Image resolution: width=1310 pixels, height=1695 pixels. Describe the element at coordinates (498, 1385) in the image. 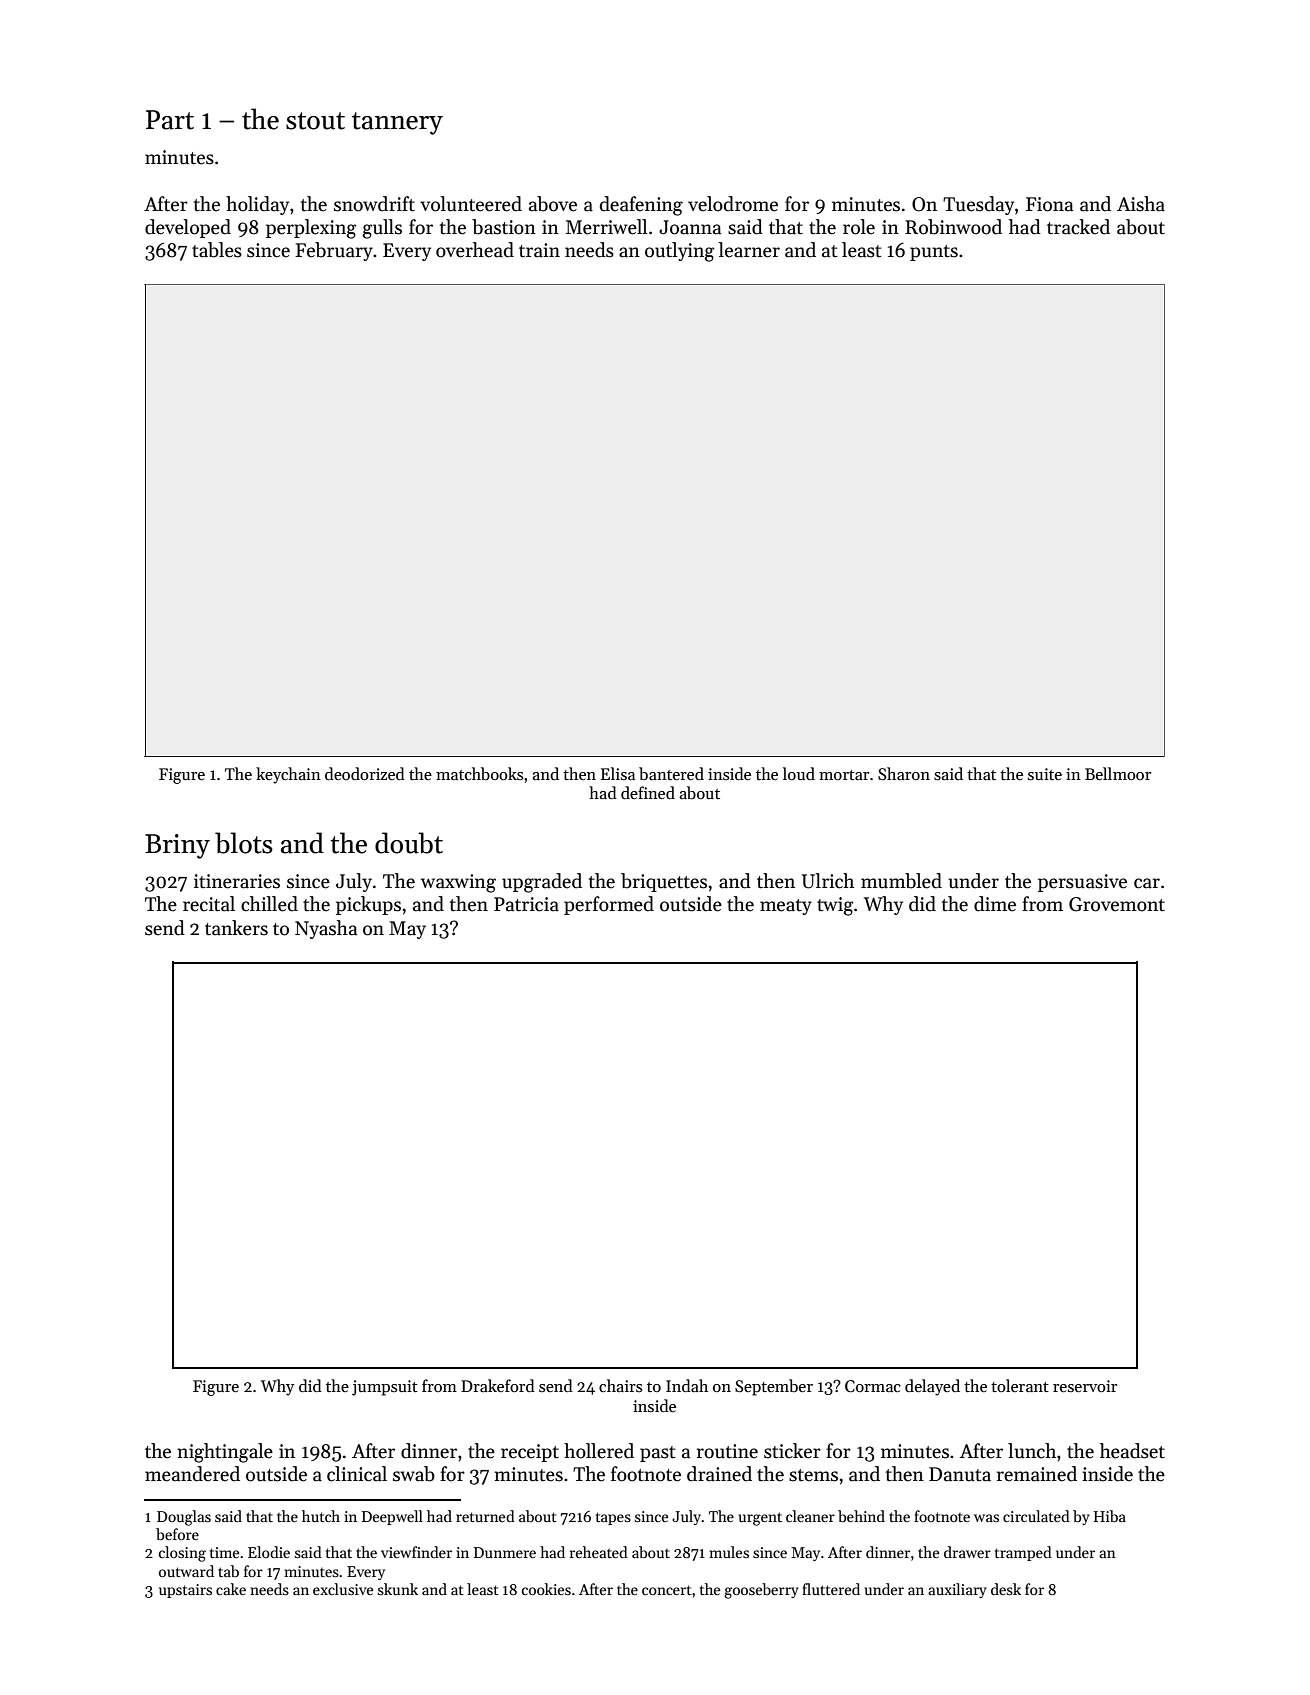

I see `Drakeford` at that location.
